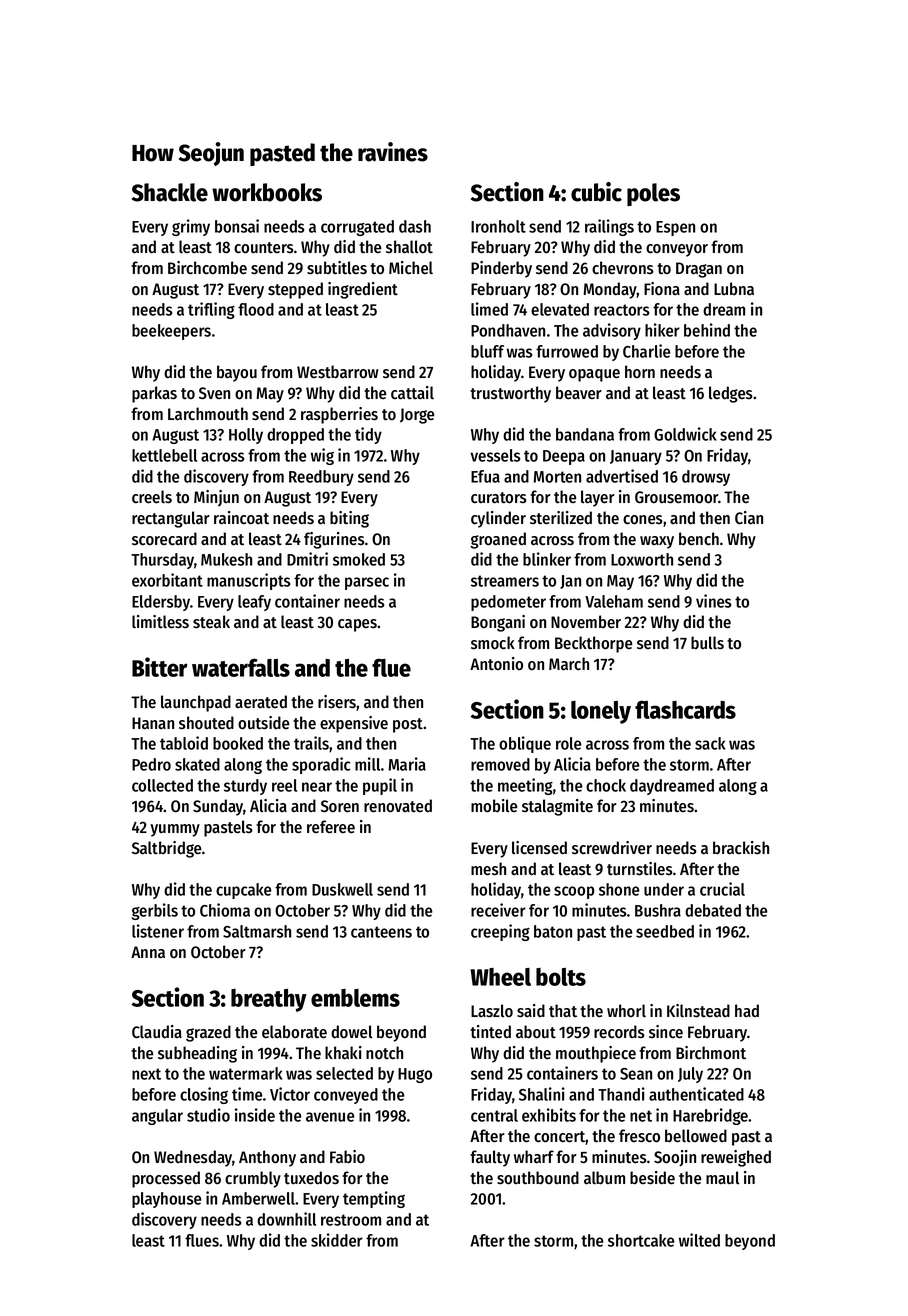 The height and width of the page is (1316, 908). What do you see at coordinates (166, 1179) in the page?
I see `processed` at bounding box center [166, 1179].
